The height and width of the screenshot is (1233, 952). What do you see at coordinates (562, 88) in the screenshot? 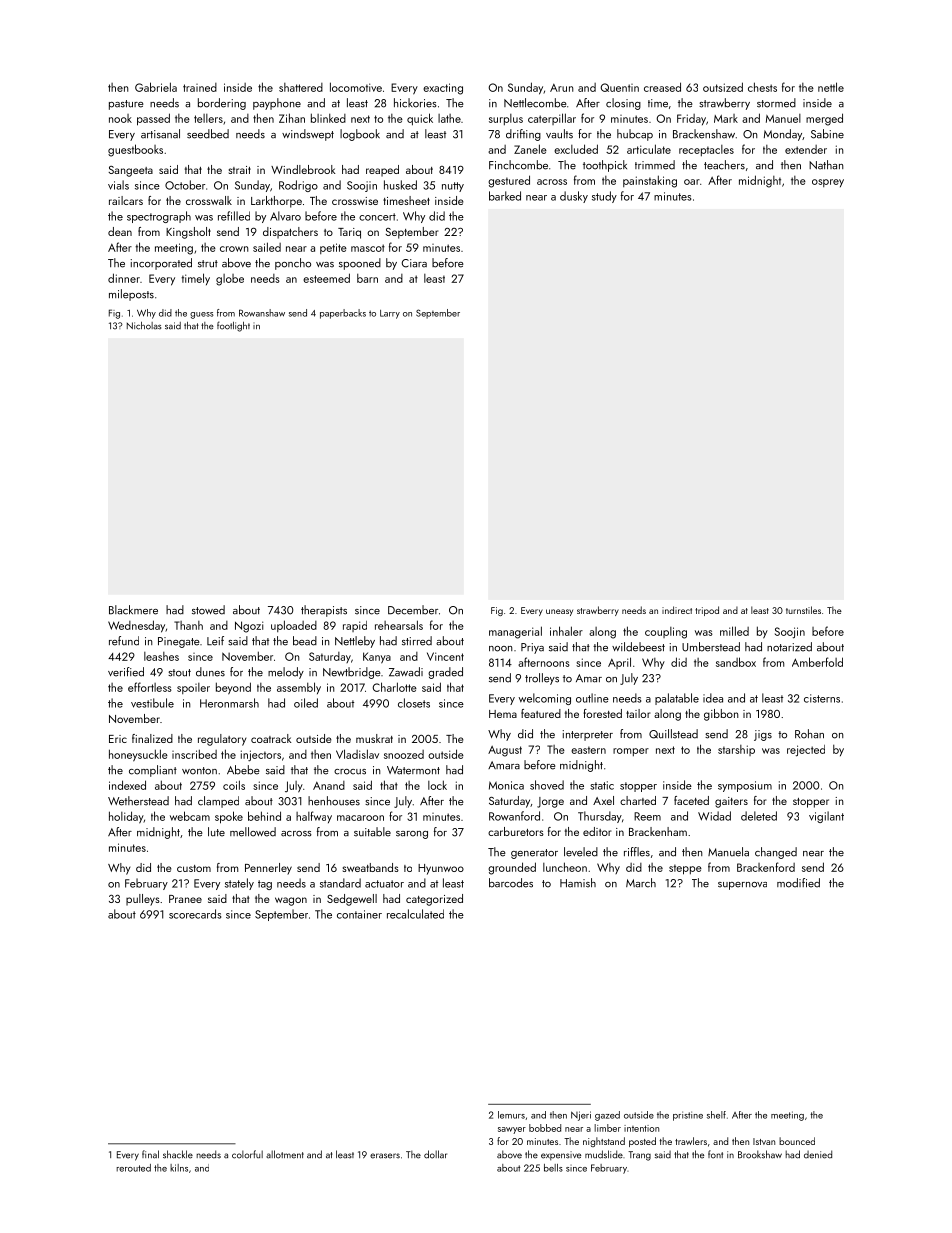
I see `Arun` at bounding box center [562, 88].
